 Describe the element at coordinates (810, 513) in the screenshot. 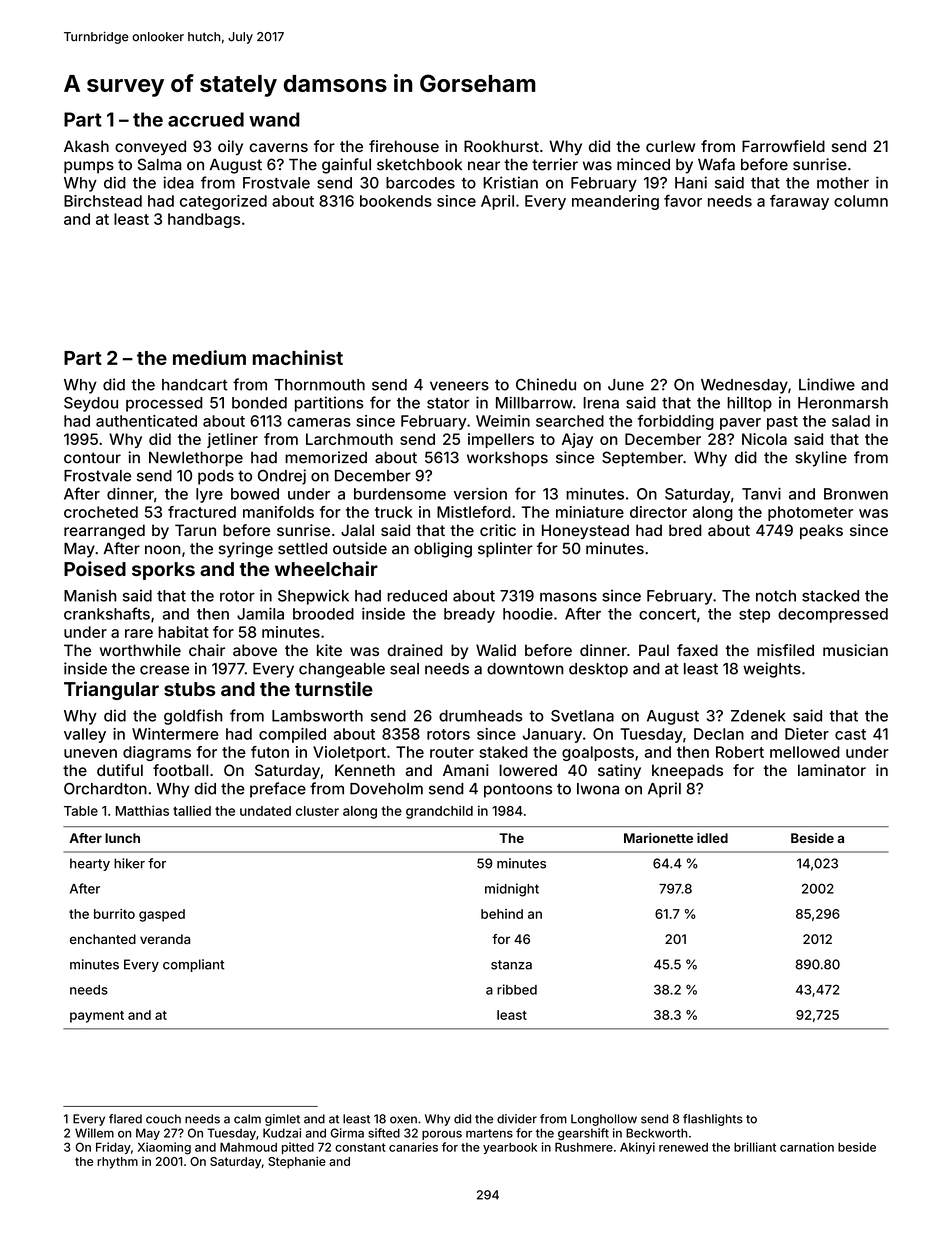

I see `photometer` at that location.
